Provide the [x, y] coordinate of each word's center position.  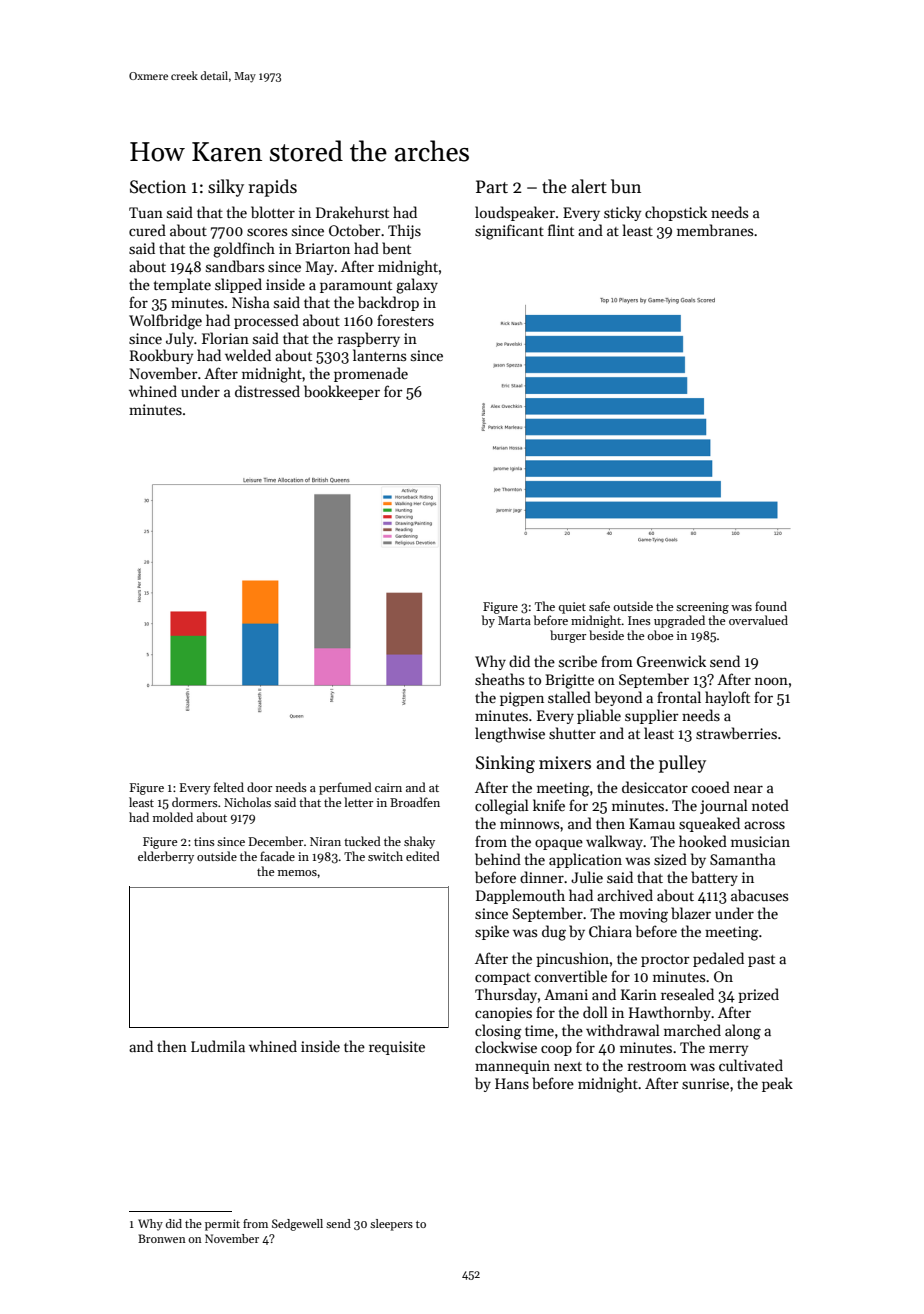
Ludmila [218, 1046]
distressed [267, 391]
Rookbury [161, 356]
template [182, 285]
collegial [502, 807]
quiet [572, 608]
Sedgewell [297, 1225]
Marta [514, 620]
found [771, 606]
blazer [691, 913]
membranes [715, 230]
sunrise [705, 1083]
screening [702, 608]
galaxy [417, 286]
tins [204, 841]
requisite [397, 1048]
